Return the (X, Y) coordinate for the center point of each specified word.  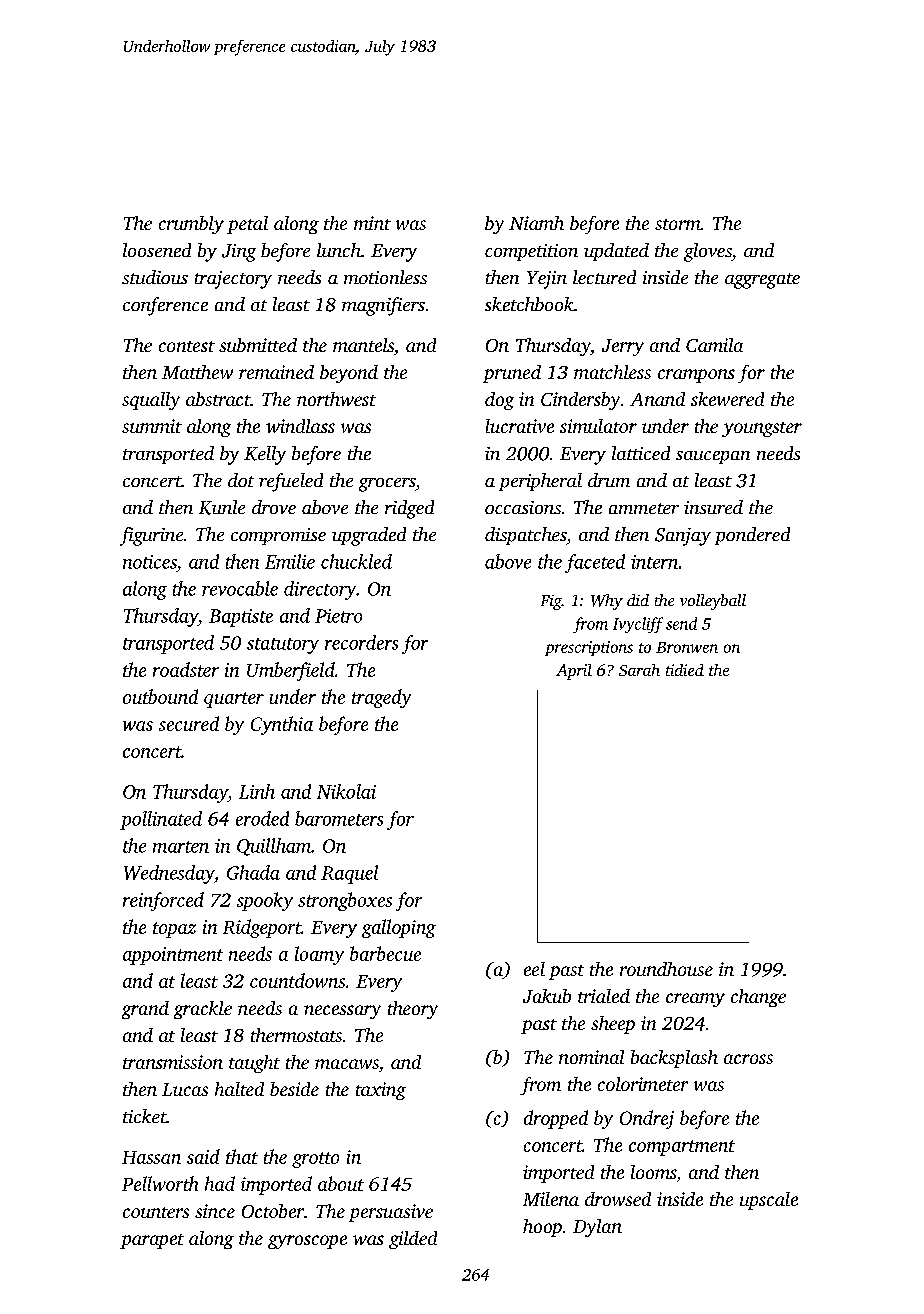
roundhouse (666, 969)
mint (372, 223)
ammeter (644, 508)
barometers (339, 818)
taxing (381, 1091)
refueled (291, 482)
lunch (339, 250)
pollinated (161, 820)
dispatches (525, 536)
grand (145, 1010)
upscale (769, 1201)
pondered (752, 536)
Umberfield (291, 671)
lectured (604, 277)
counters (156, 1212)
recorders (361, 642)
